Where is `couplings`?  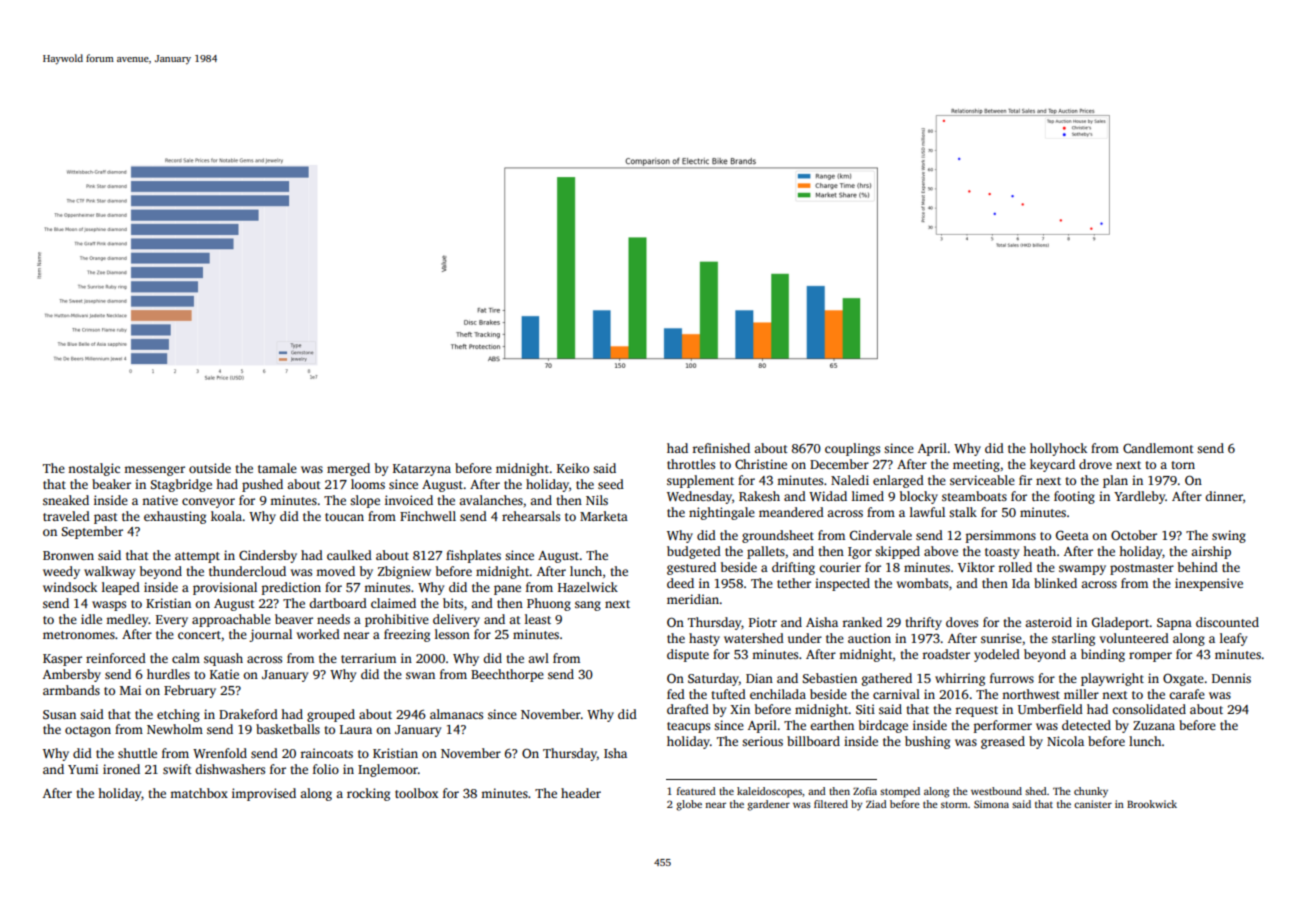 couplings is located at coordinates (852, 449).
